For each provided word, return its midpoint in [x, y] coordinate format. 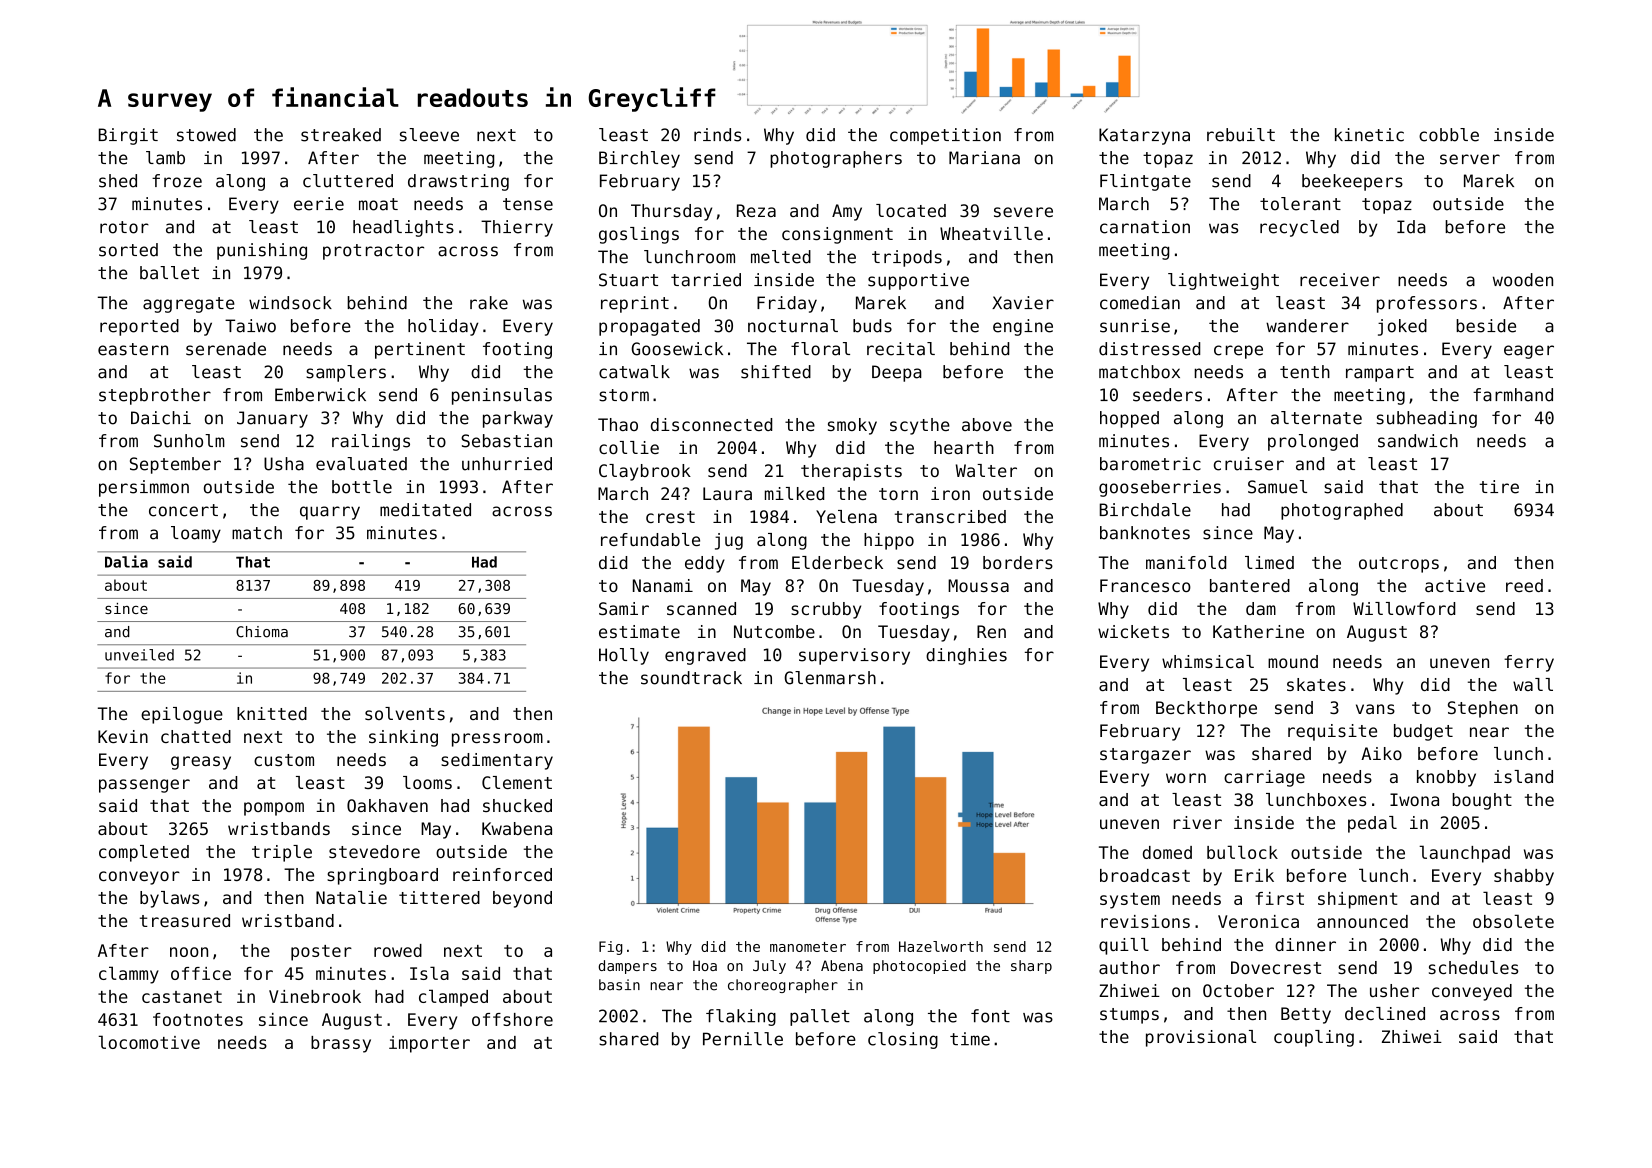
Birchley [639, 159]
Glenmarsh [830, 678]
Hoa [705, 965]
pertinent [420, 350]
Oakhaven [387, 805]
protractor [373, 252]
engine [1023, 327]
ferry [1529, 663]
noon [189, 952]
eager [1529, 352]
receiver [1340, 280]
